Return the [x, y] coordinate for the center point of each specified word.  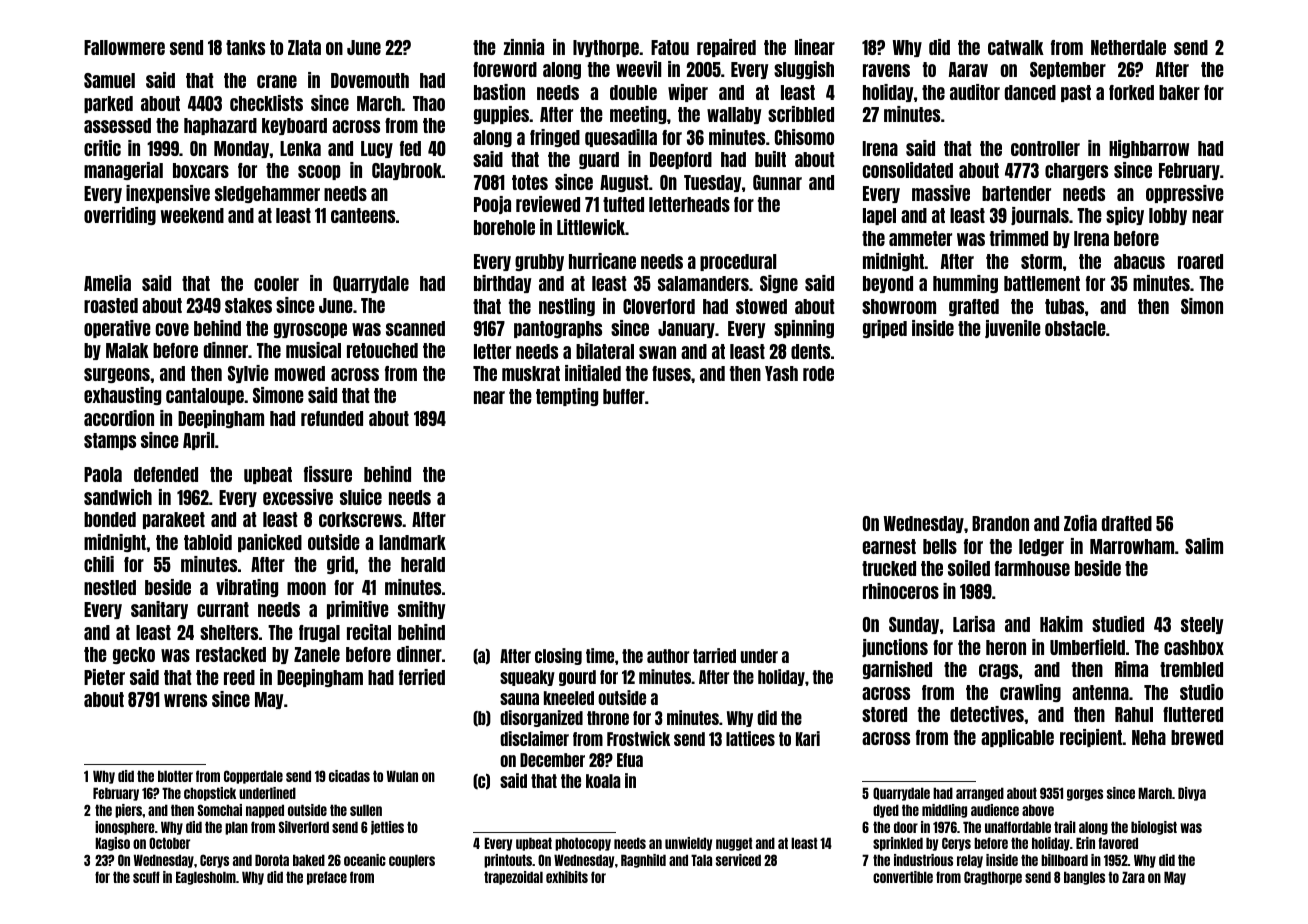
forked [1131, 92]
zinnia [523, 47]
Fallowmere [124, 47]
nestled [110, 587]
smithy [421, 610]
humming [965, 284]
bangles [1084, 878]
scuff [146, 877]
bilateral [605, 351]
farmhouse [1032, 568]
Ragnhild [643, 861]
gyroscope [310, 330]
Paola [103, 474]
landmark [412, 542]
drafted [1127, 523]
